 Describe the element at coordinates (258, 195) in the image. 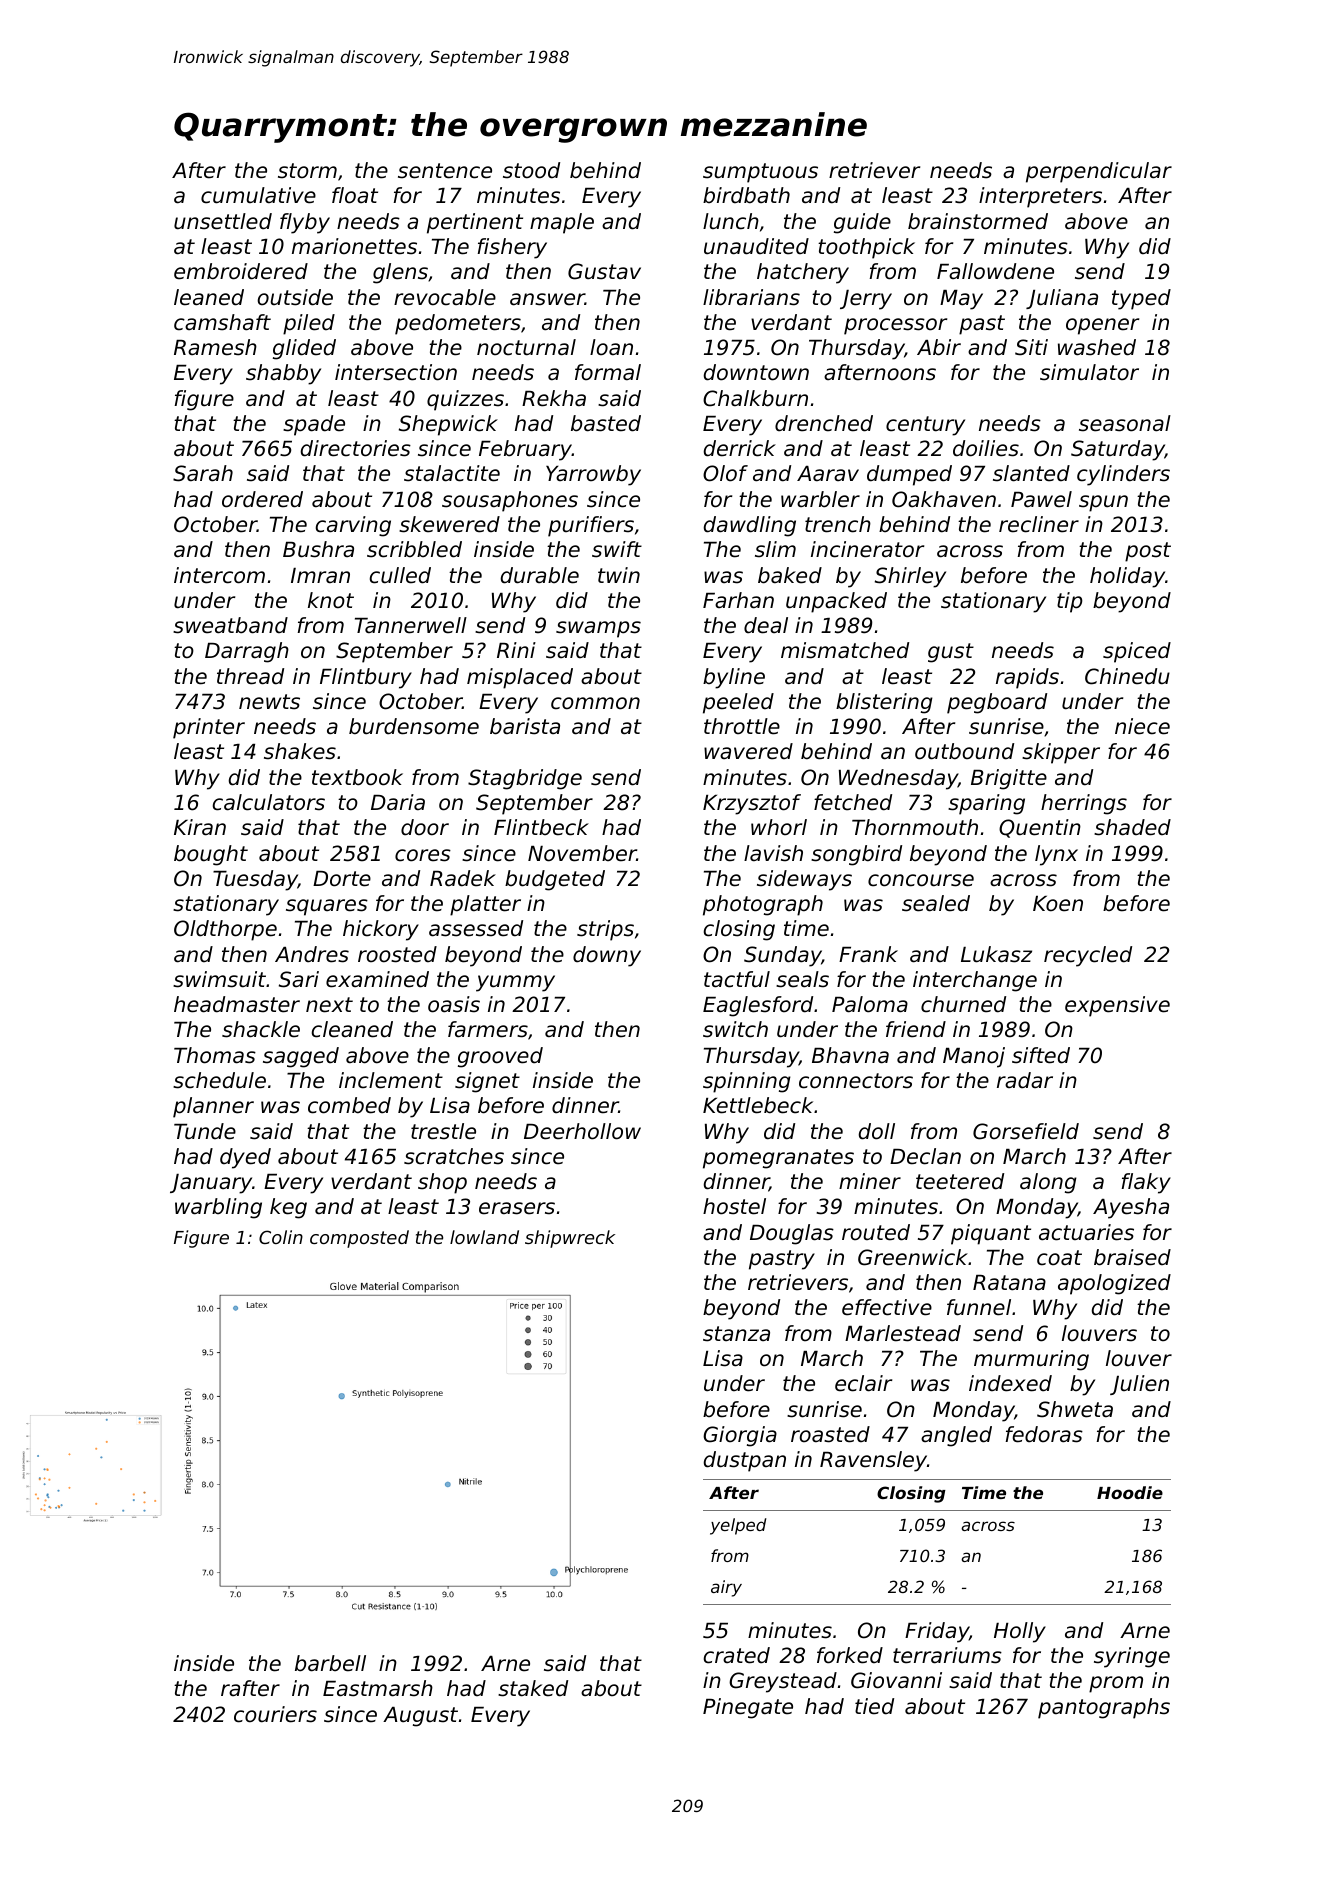

I see `cumulative` at that location.
